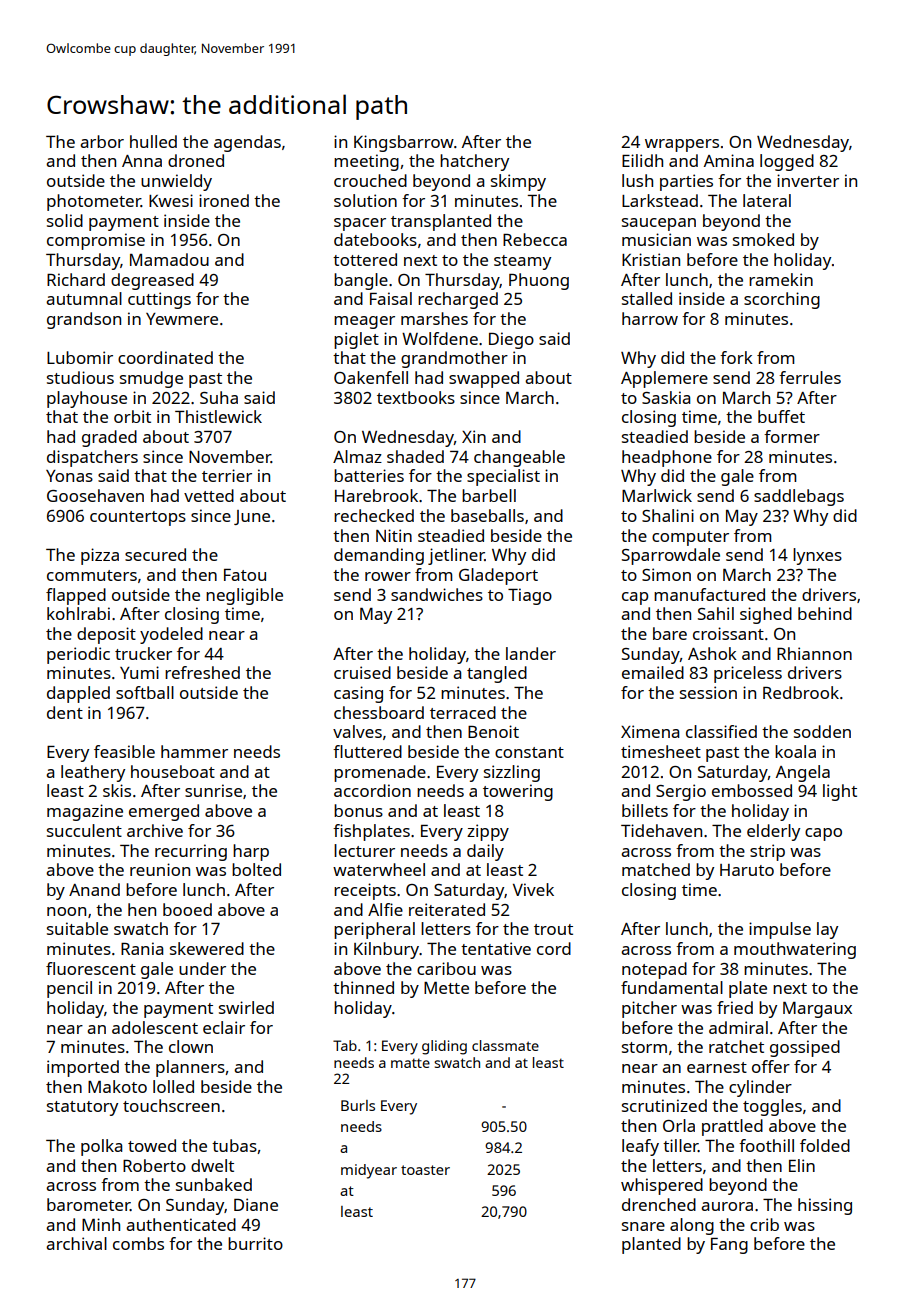 The height and width of the screenshot is (1316, 908). I want to click on sunrise, so click(213, 790).
